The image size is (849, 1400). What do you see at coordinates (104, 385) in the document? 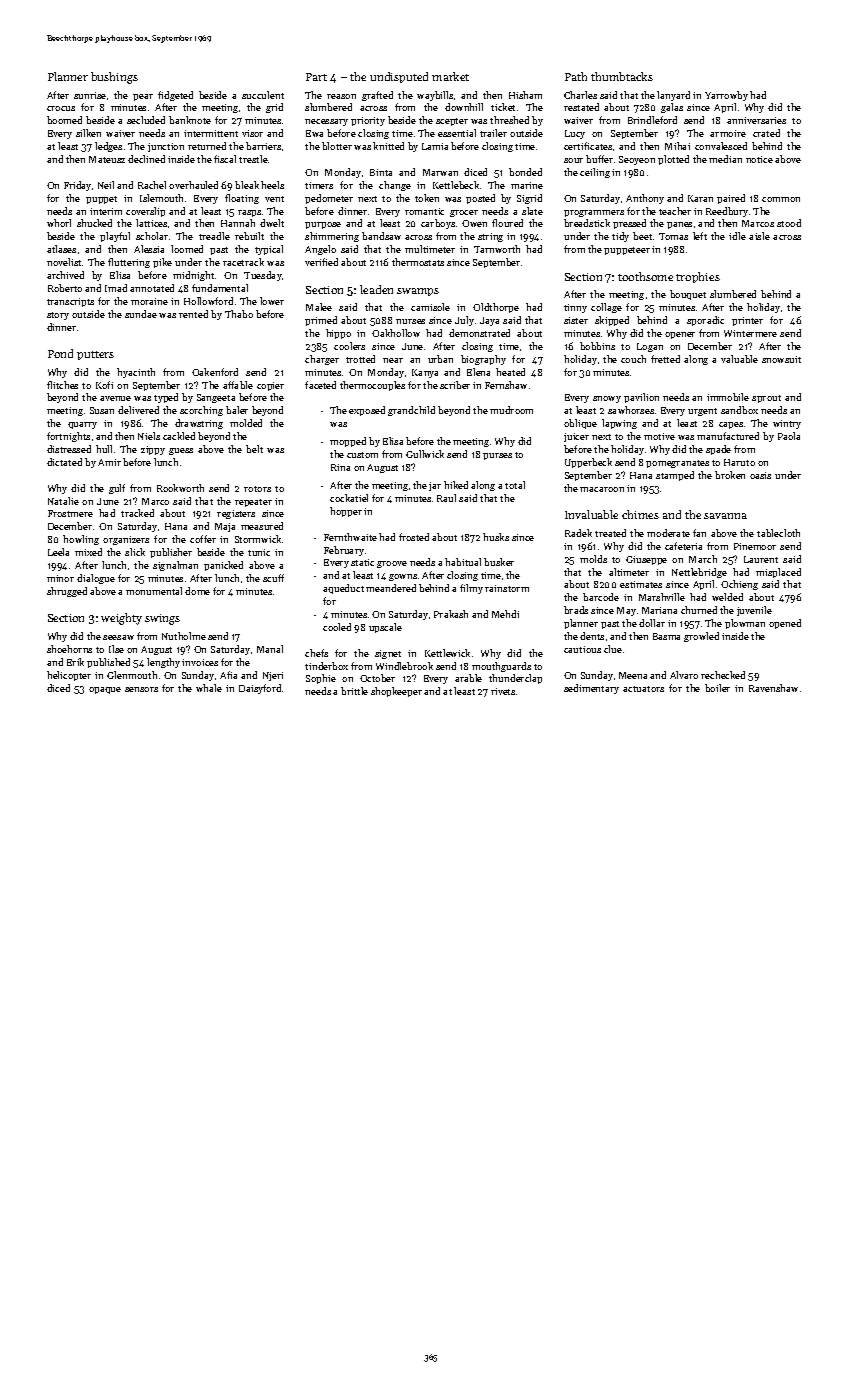
I see `Kofi` at bounding box center [104, 385].
